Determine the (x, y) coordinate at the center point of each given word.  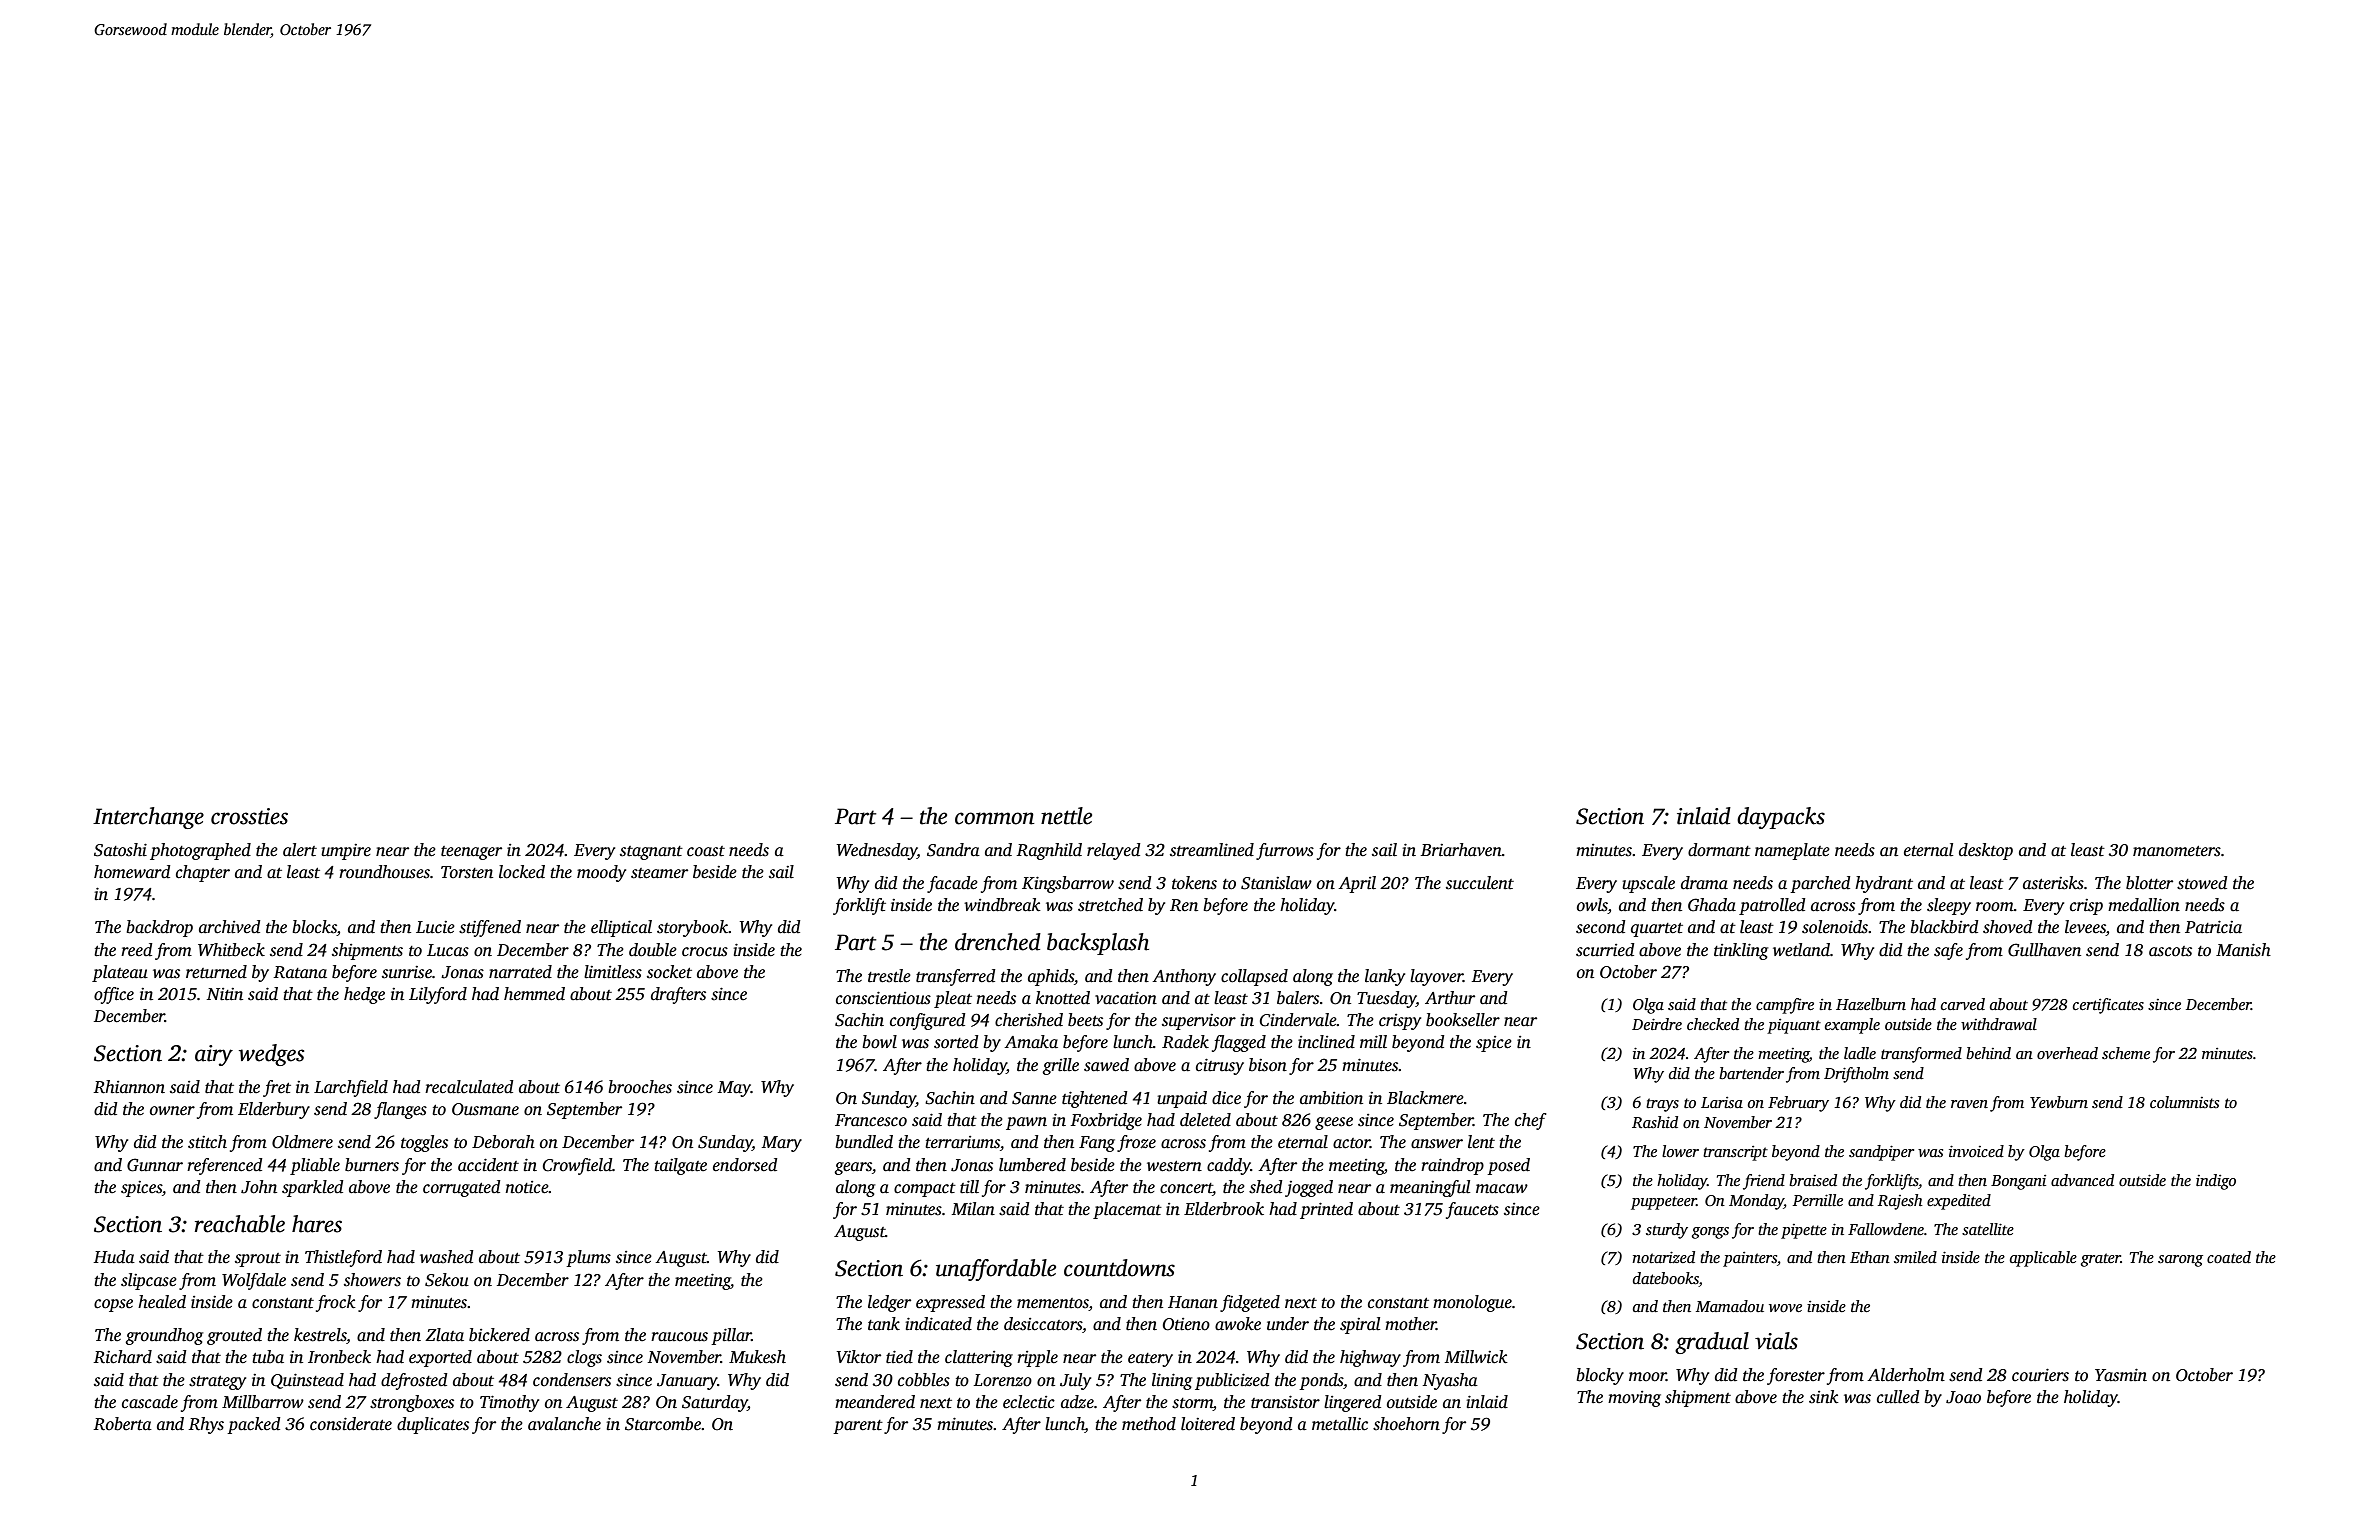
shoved (2008, 927)
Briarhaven (1461, 850)
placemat (1127, 1210)
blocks (314, 928)
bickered (499, 1335)
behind (1988, 1053)
